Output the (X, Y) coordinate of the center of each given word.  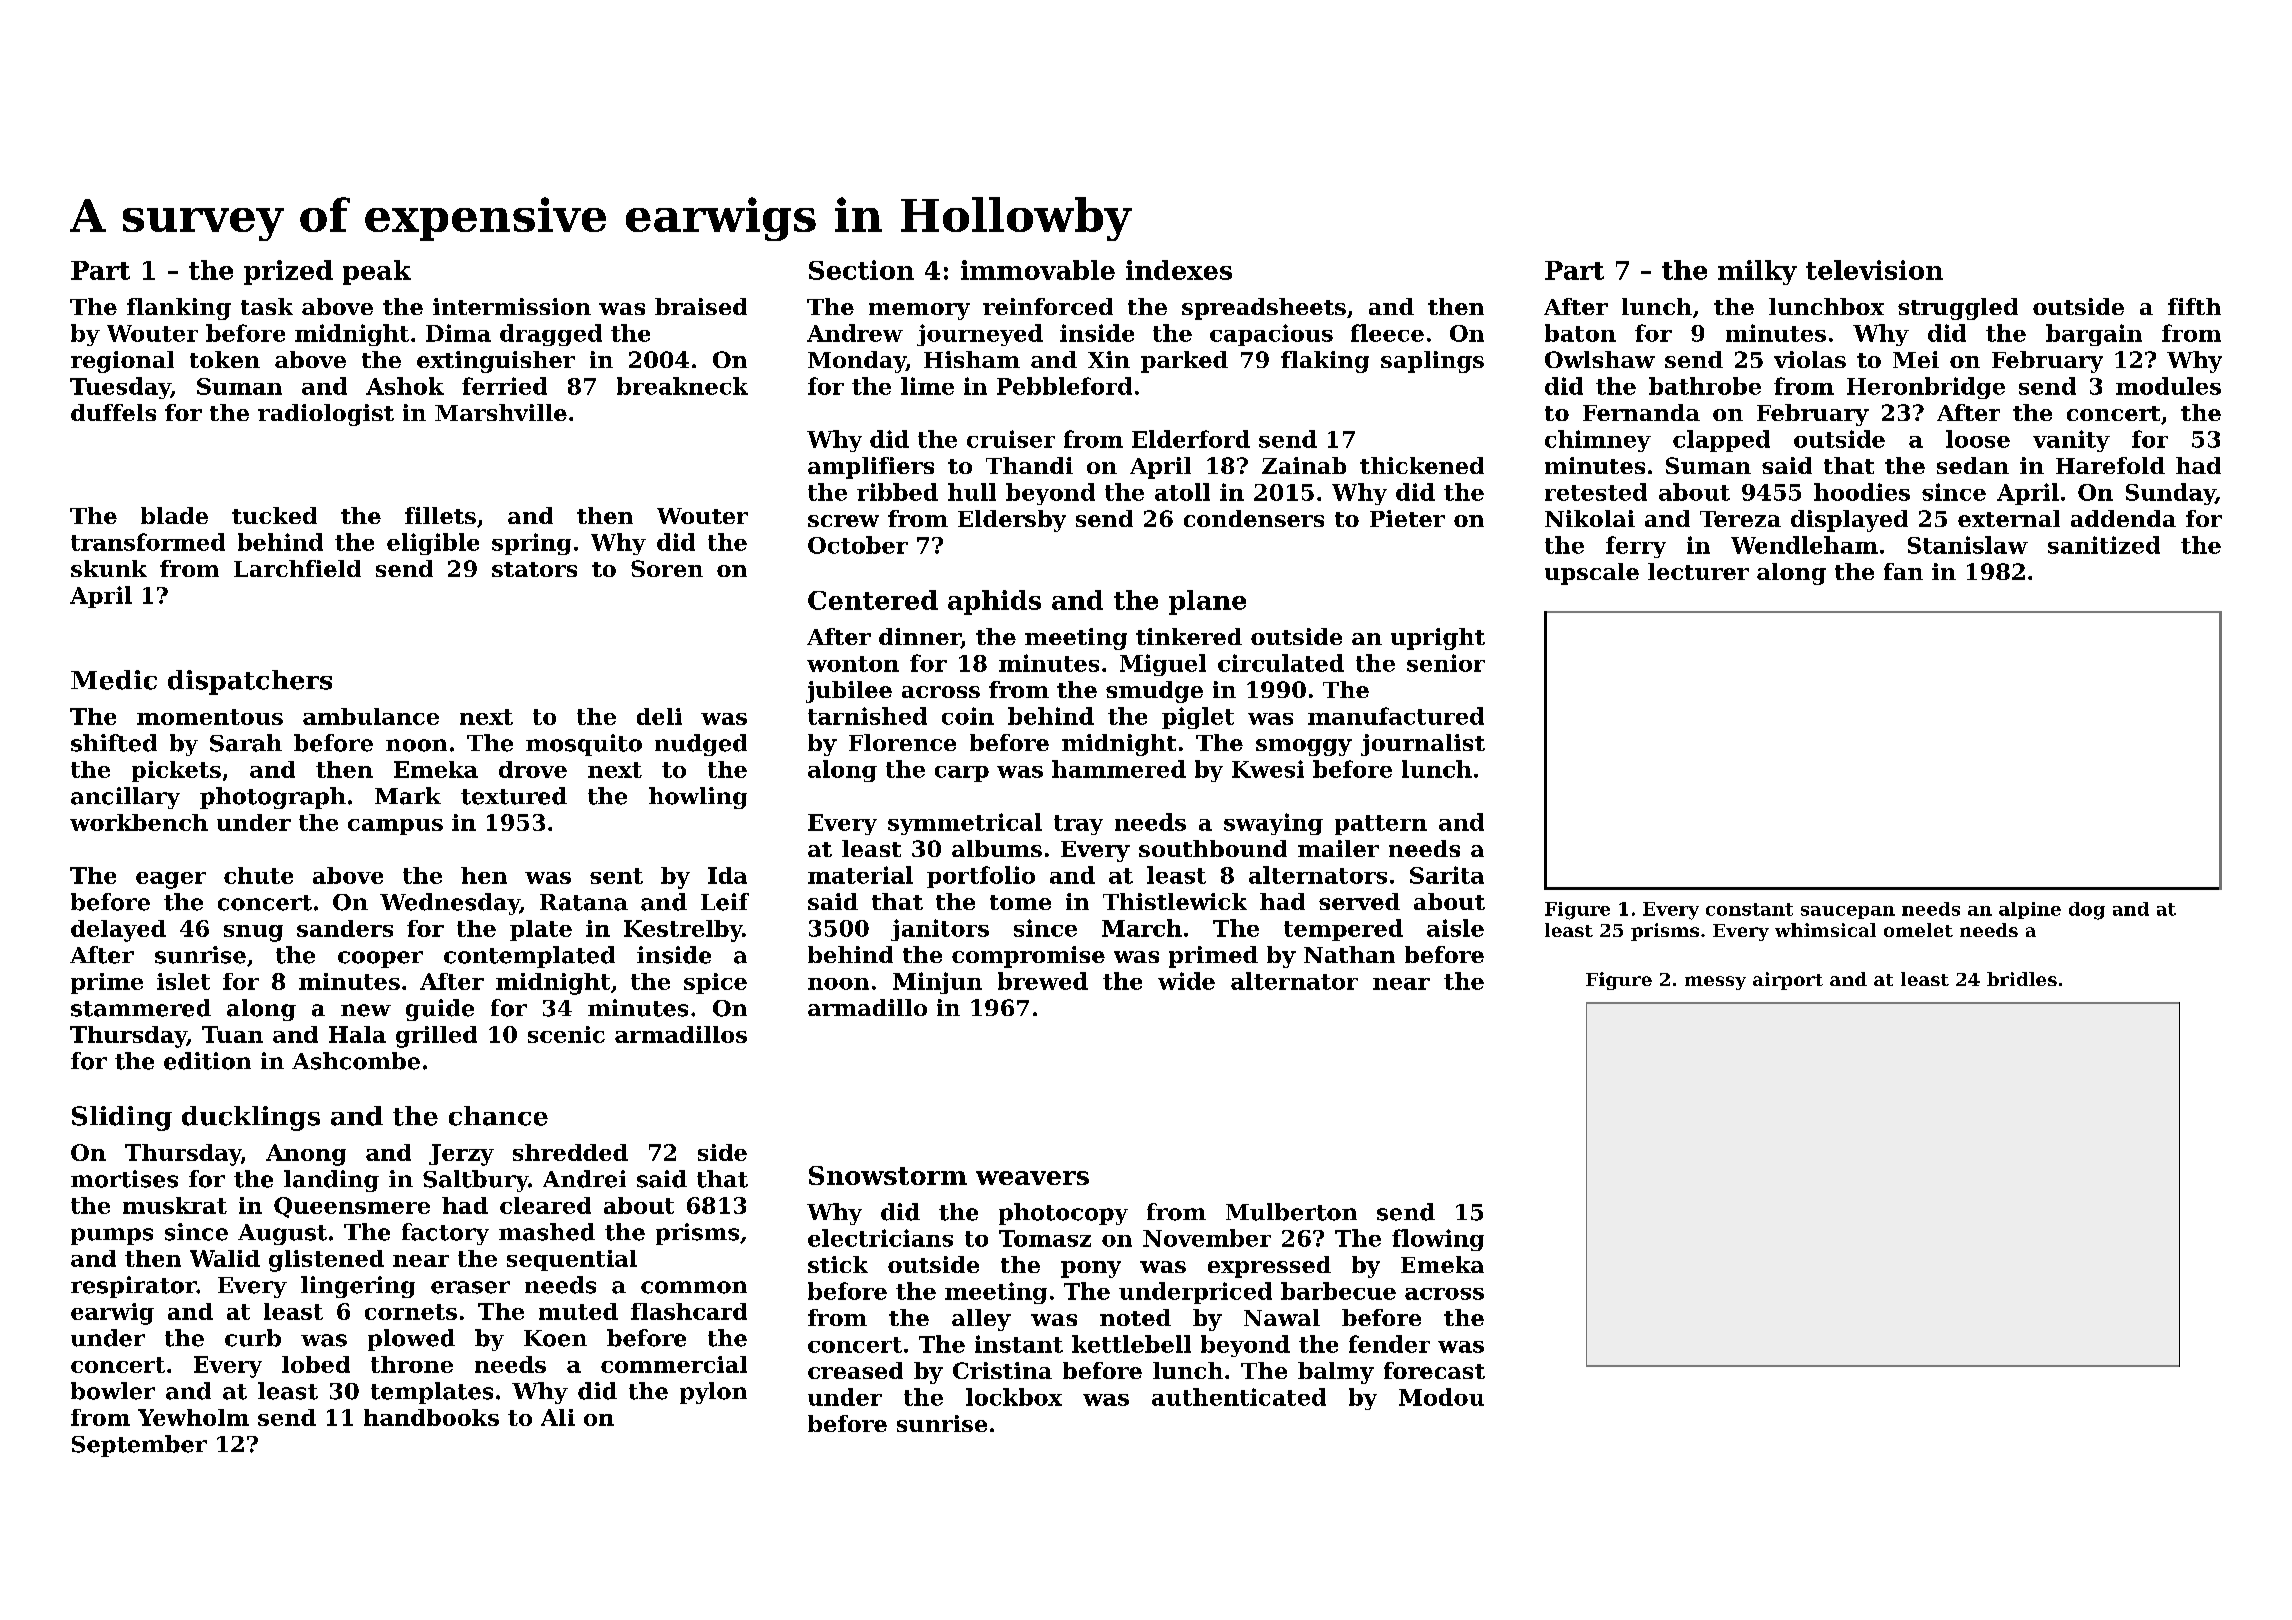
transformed (148, 542)
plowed (411, 1340)
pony (1091, 1269)
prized (288, 272)
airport (1788, 981)
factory (445, 1234)
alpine (2030, 910)
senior (1446, 663)
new (366, 1010)
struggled (1958, 309)
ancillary (125, 798)
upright (1438, 639)
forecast (1434, 1370)
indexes (1179, 270)
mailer (1338, 848)
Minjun (937, 983)
